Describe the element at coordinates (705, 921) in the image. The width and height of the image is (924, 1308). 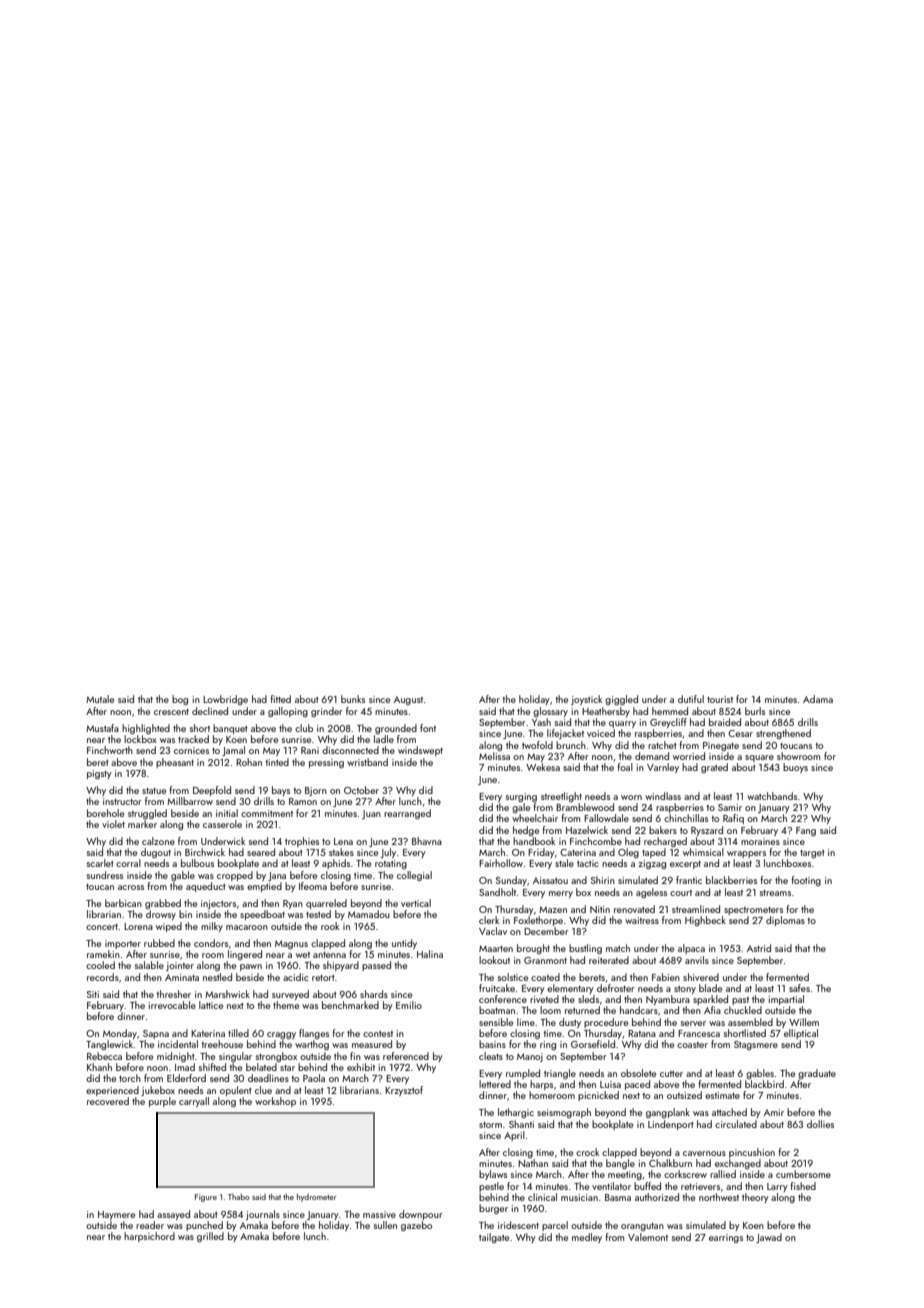
I see `Highbeck` at that location.
